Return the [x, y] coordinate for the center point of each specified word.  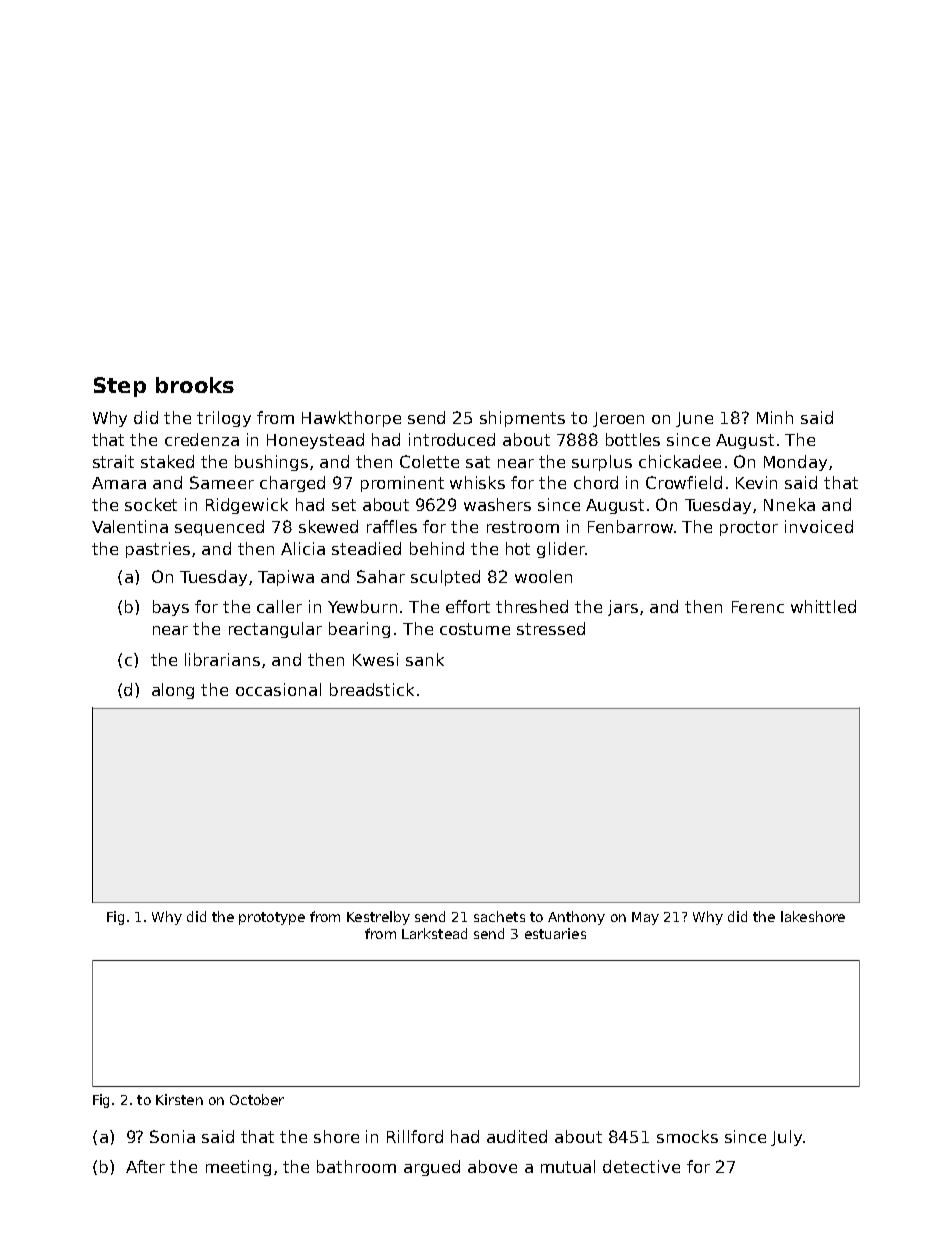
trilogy [224, 419]
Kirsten [179, 1099]
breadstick [372, 689]
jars [623, 608]
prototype [272, 918]
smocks [687, 1136]
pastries [158, 550]
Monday [795, 463]
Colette [429, 461]
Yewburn [362, 606]
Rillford [415, 1136]
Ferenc [758, 607]
